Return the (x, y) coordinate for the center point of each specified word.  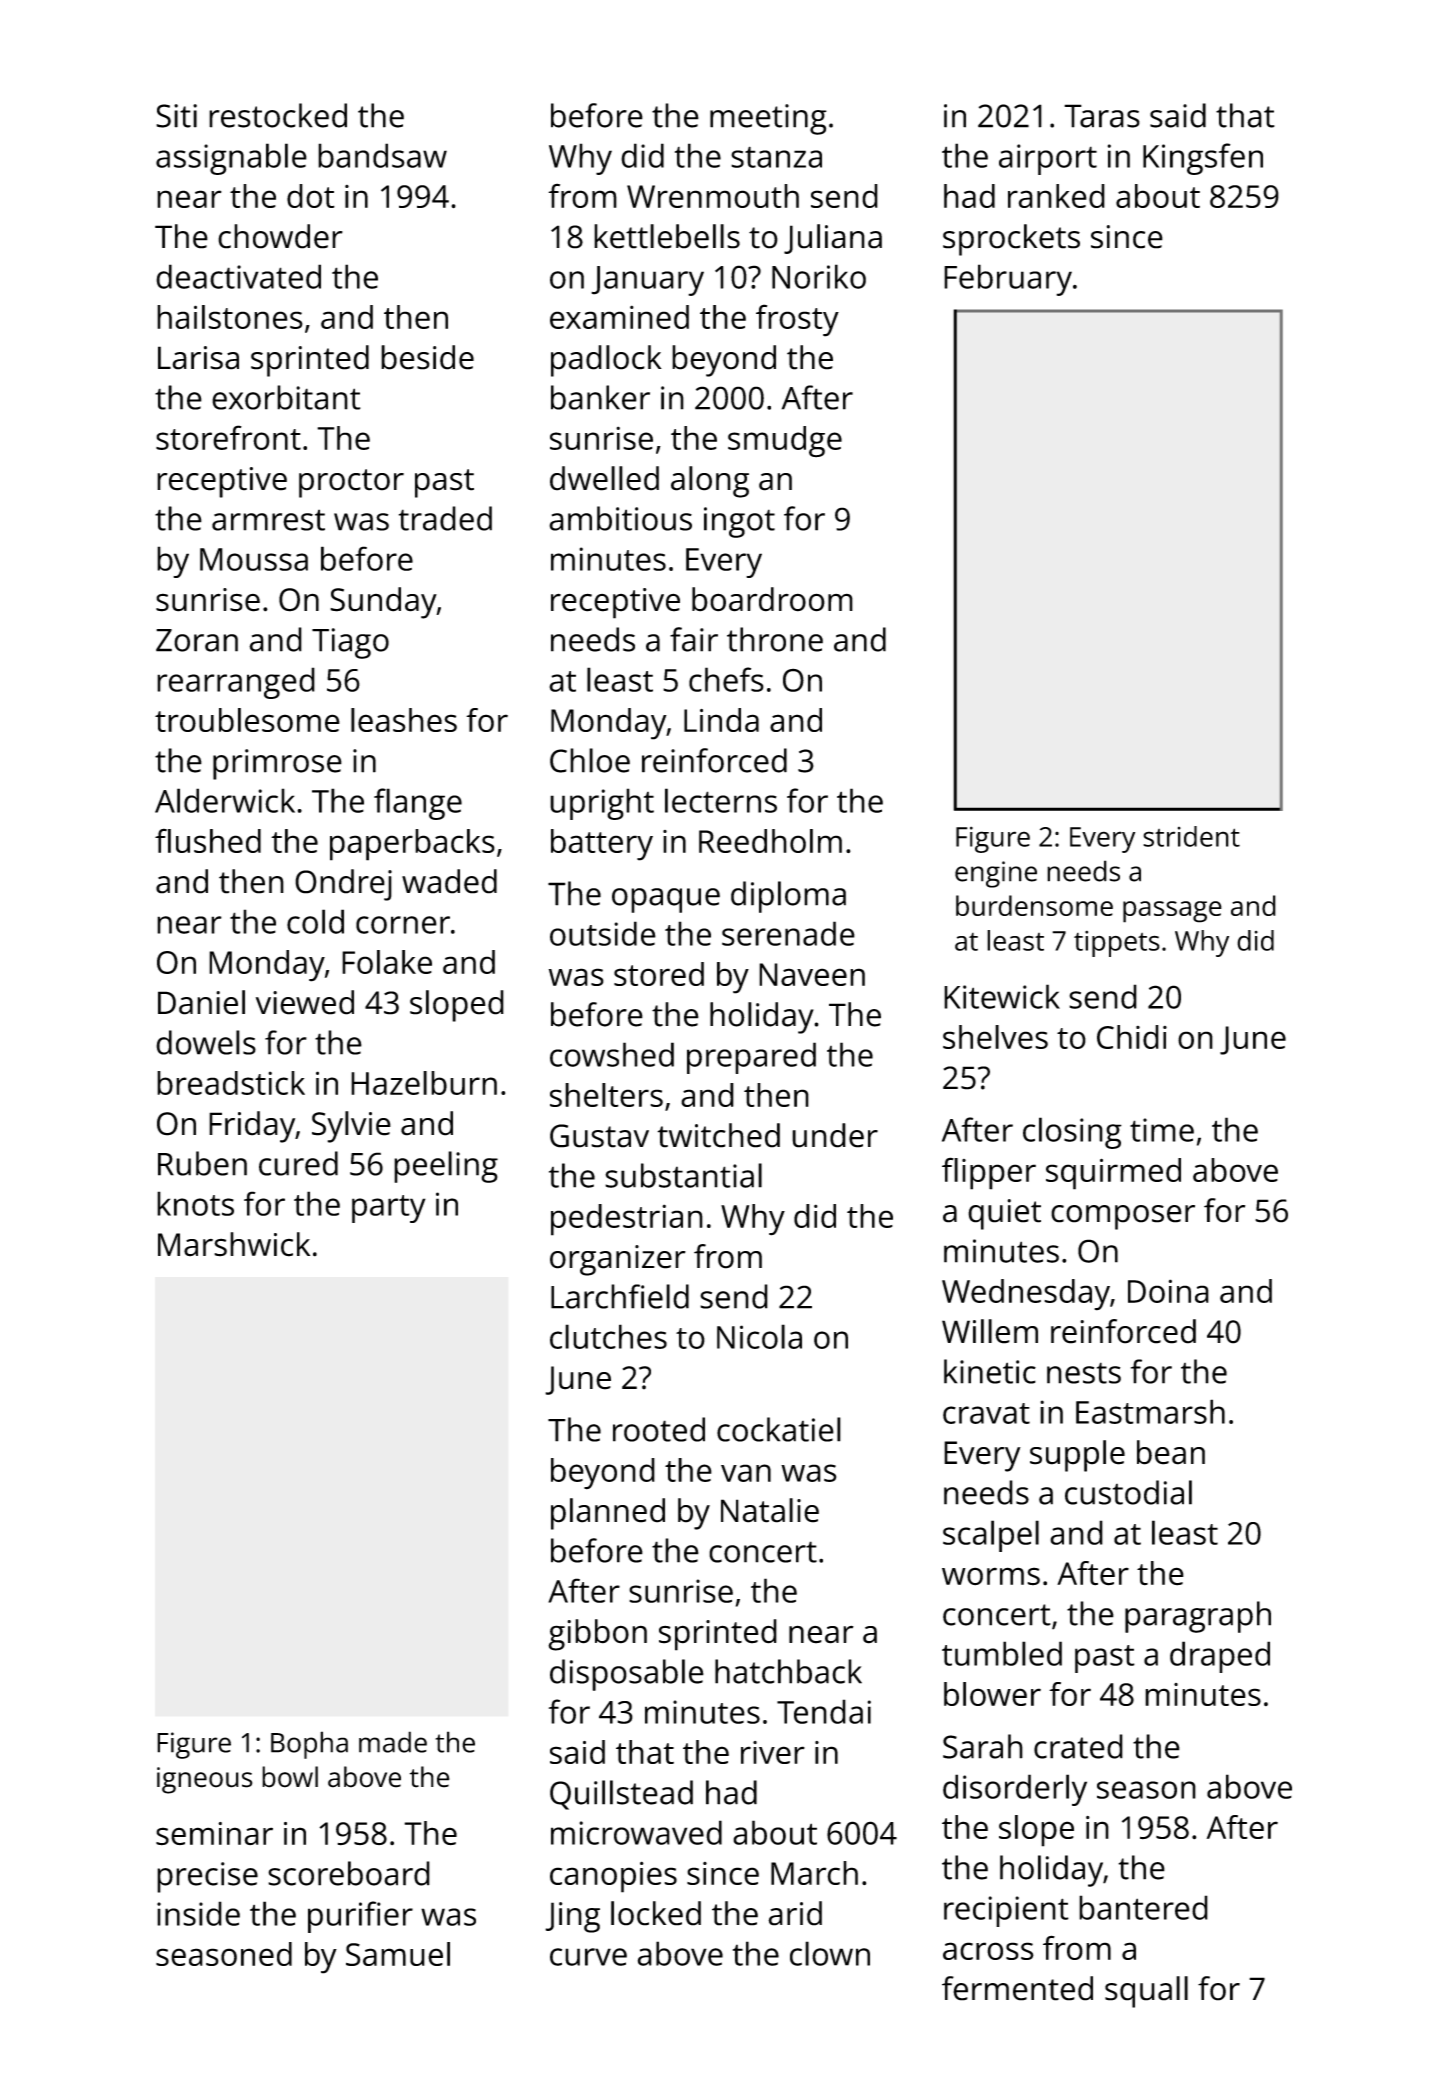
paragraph (1198, 1617)
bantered (1143, 1907)
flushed (208, 840)
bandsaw (382, 155)
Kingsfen (1203, 159)
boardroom (772, 599)
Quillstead (621, 1795)
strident (1191, 836)
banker (600, 397)
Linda (721, 720)
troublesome (247, 720)
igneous (204, 1780)
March (814, 1873)
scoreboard (349, 1873)
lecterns (721, 800)
